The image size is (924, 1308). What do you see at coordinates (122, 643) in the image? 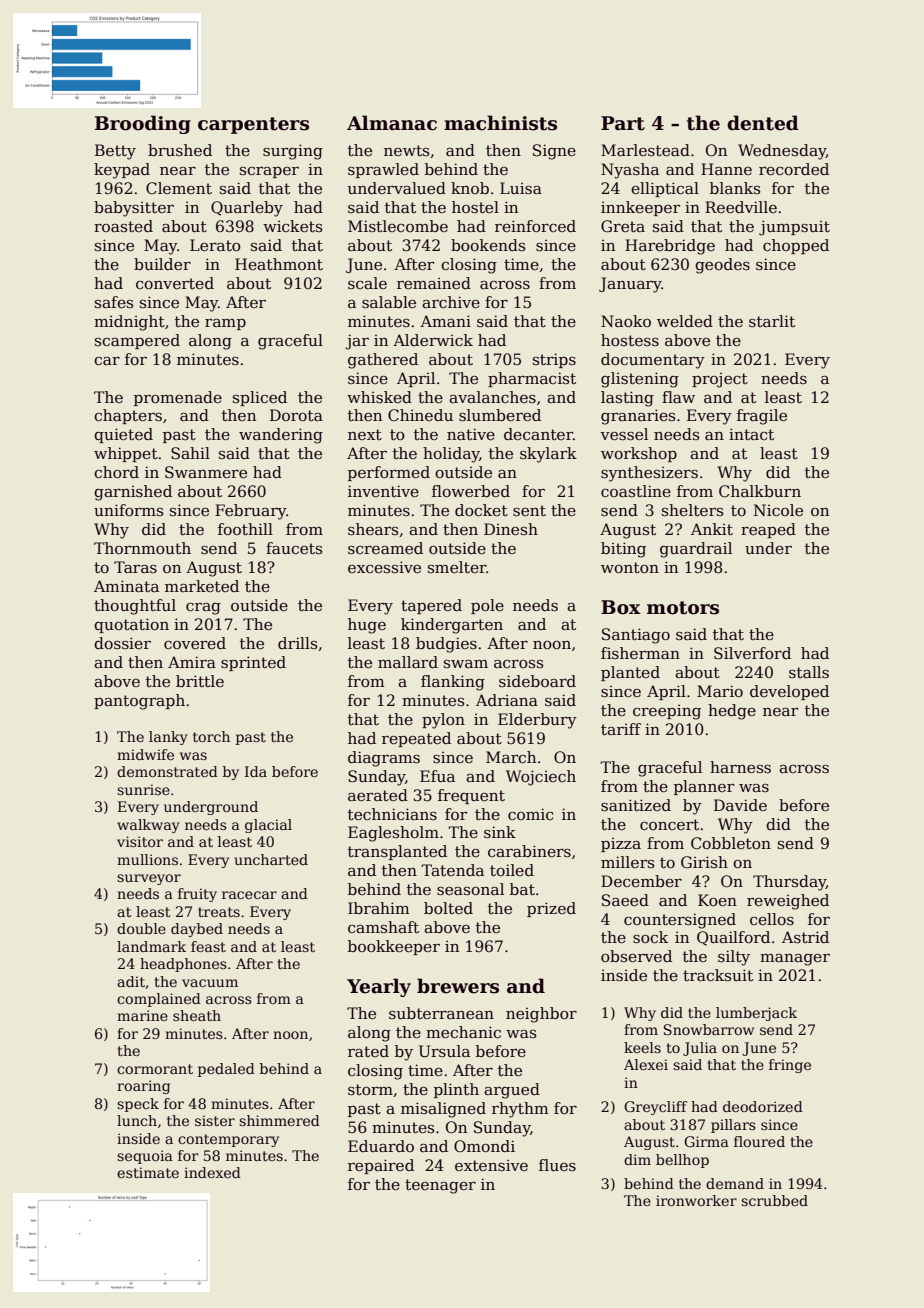
I see `dossier` at bounding box center [122, 643].
